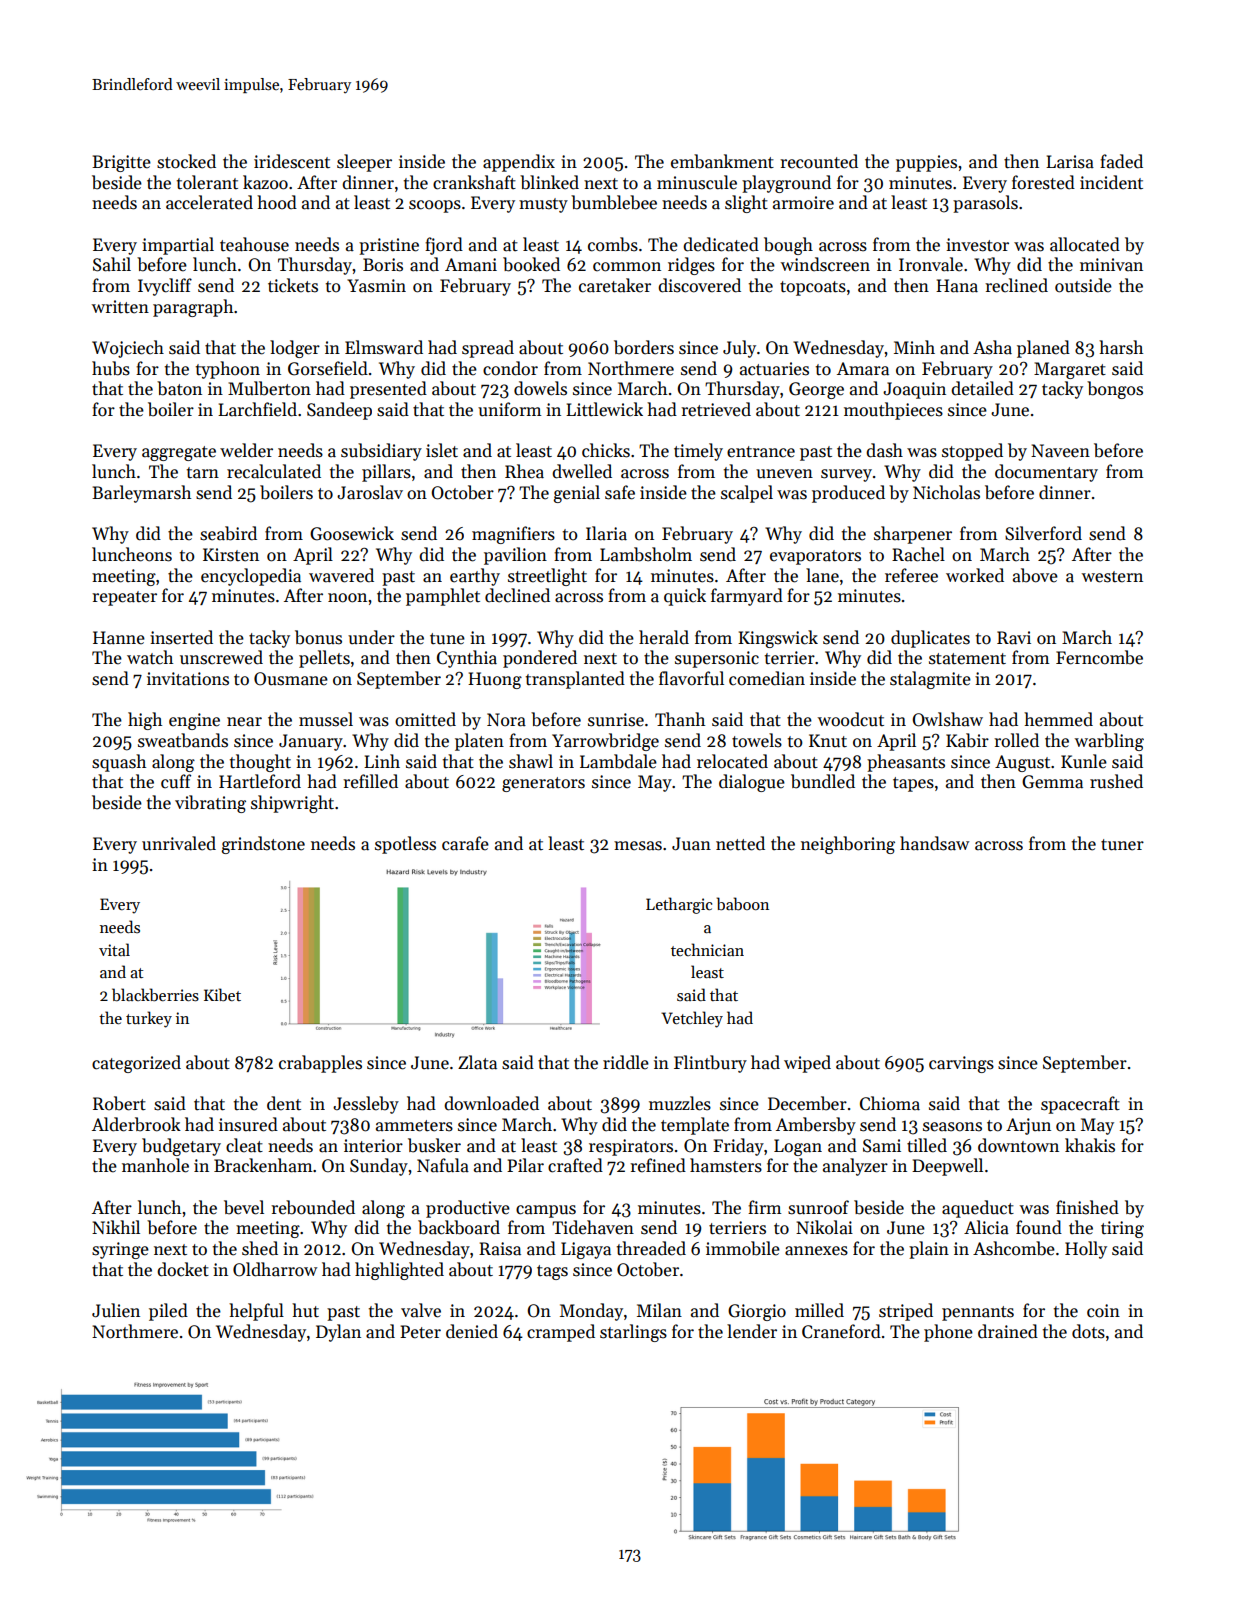  I want to click on Kirsten, so click(231, 555).
